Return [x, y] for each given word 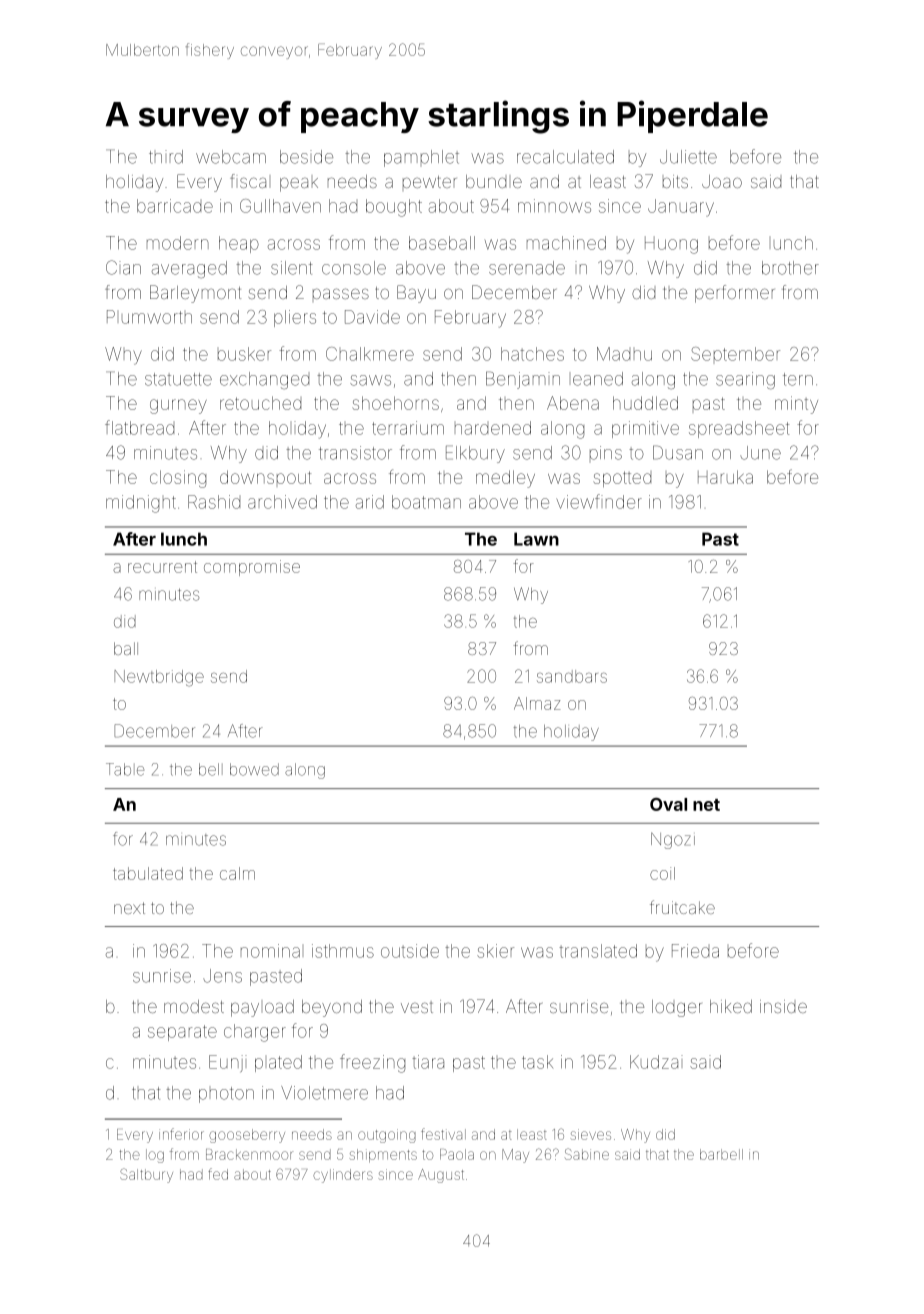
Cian [123, 267]
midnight [141, 504]
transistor [355, 453]
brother [790, 268]
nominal [270, 951]
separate [182, 1033]
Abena [573, 403]
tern [798, 379]
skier [495, 951]
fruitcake [682, 907]
